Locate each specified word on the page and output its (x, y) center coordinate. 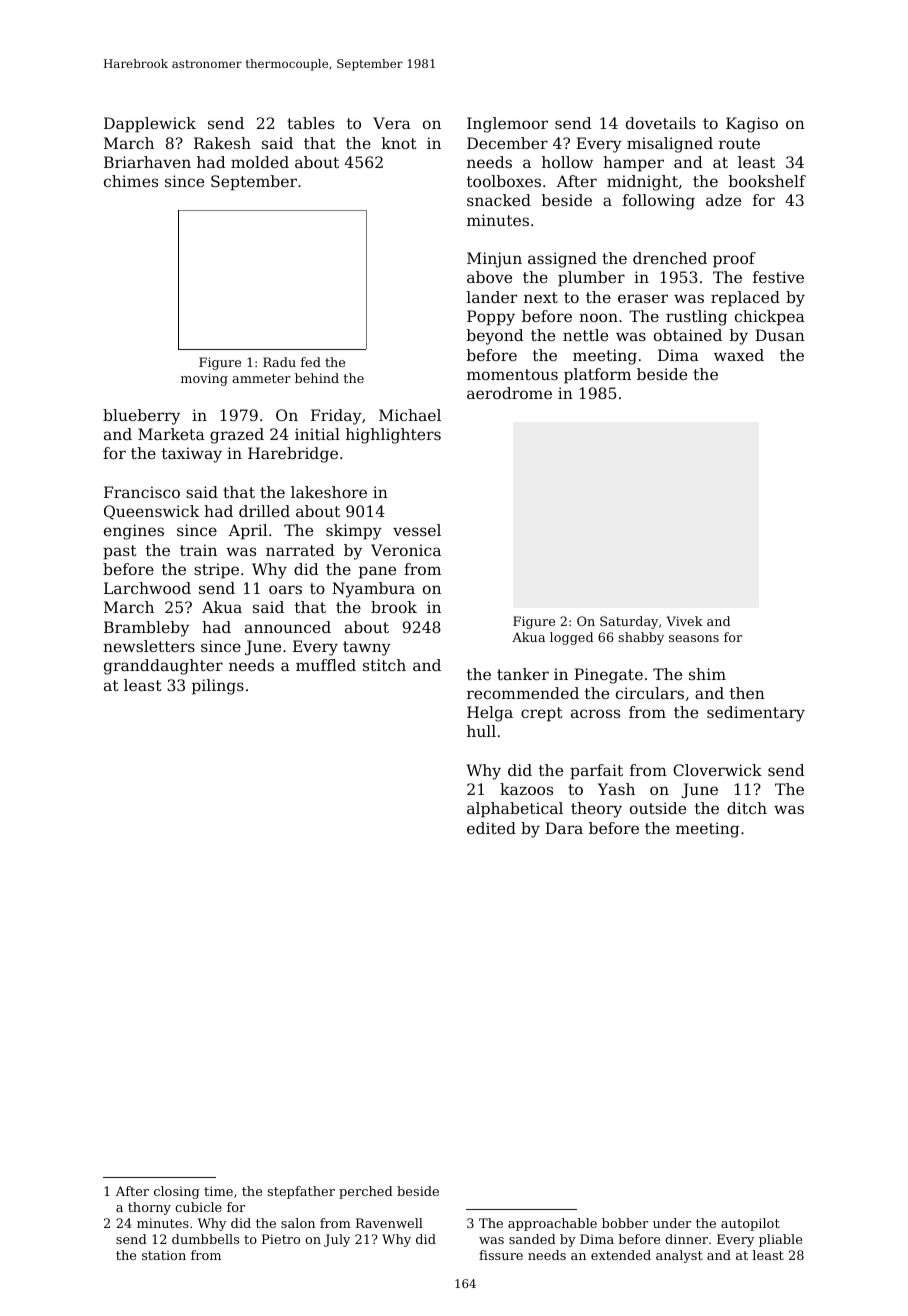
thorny (149, 1208)
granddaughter (163, 667)
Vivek (685, 621)
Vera (392, 123)
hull (481, 731)
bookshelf (767, 181)
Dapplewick (150, 125)
